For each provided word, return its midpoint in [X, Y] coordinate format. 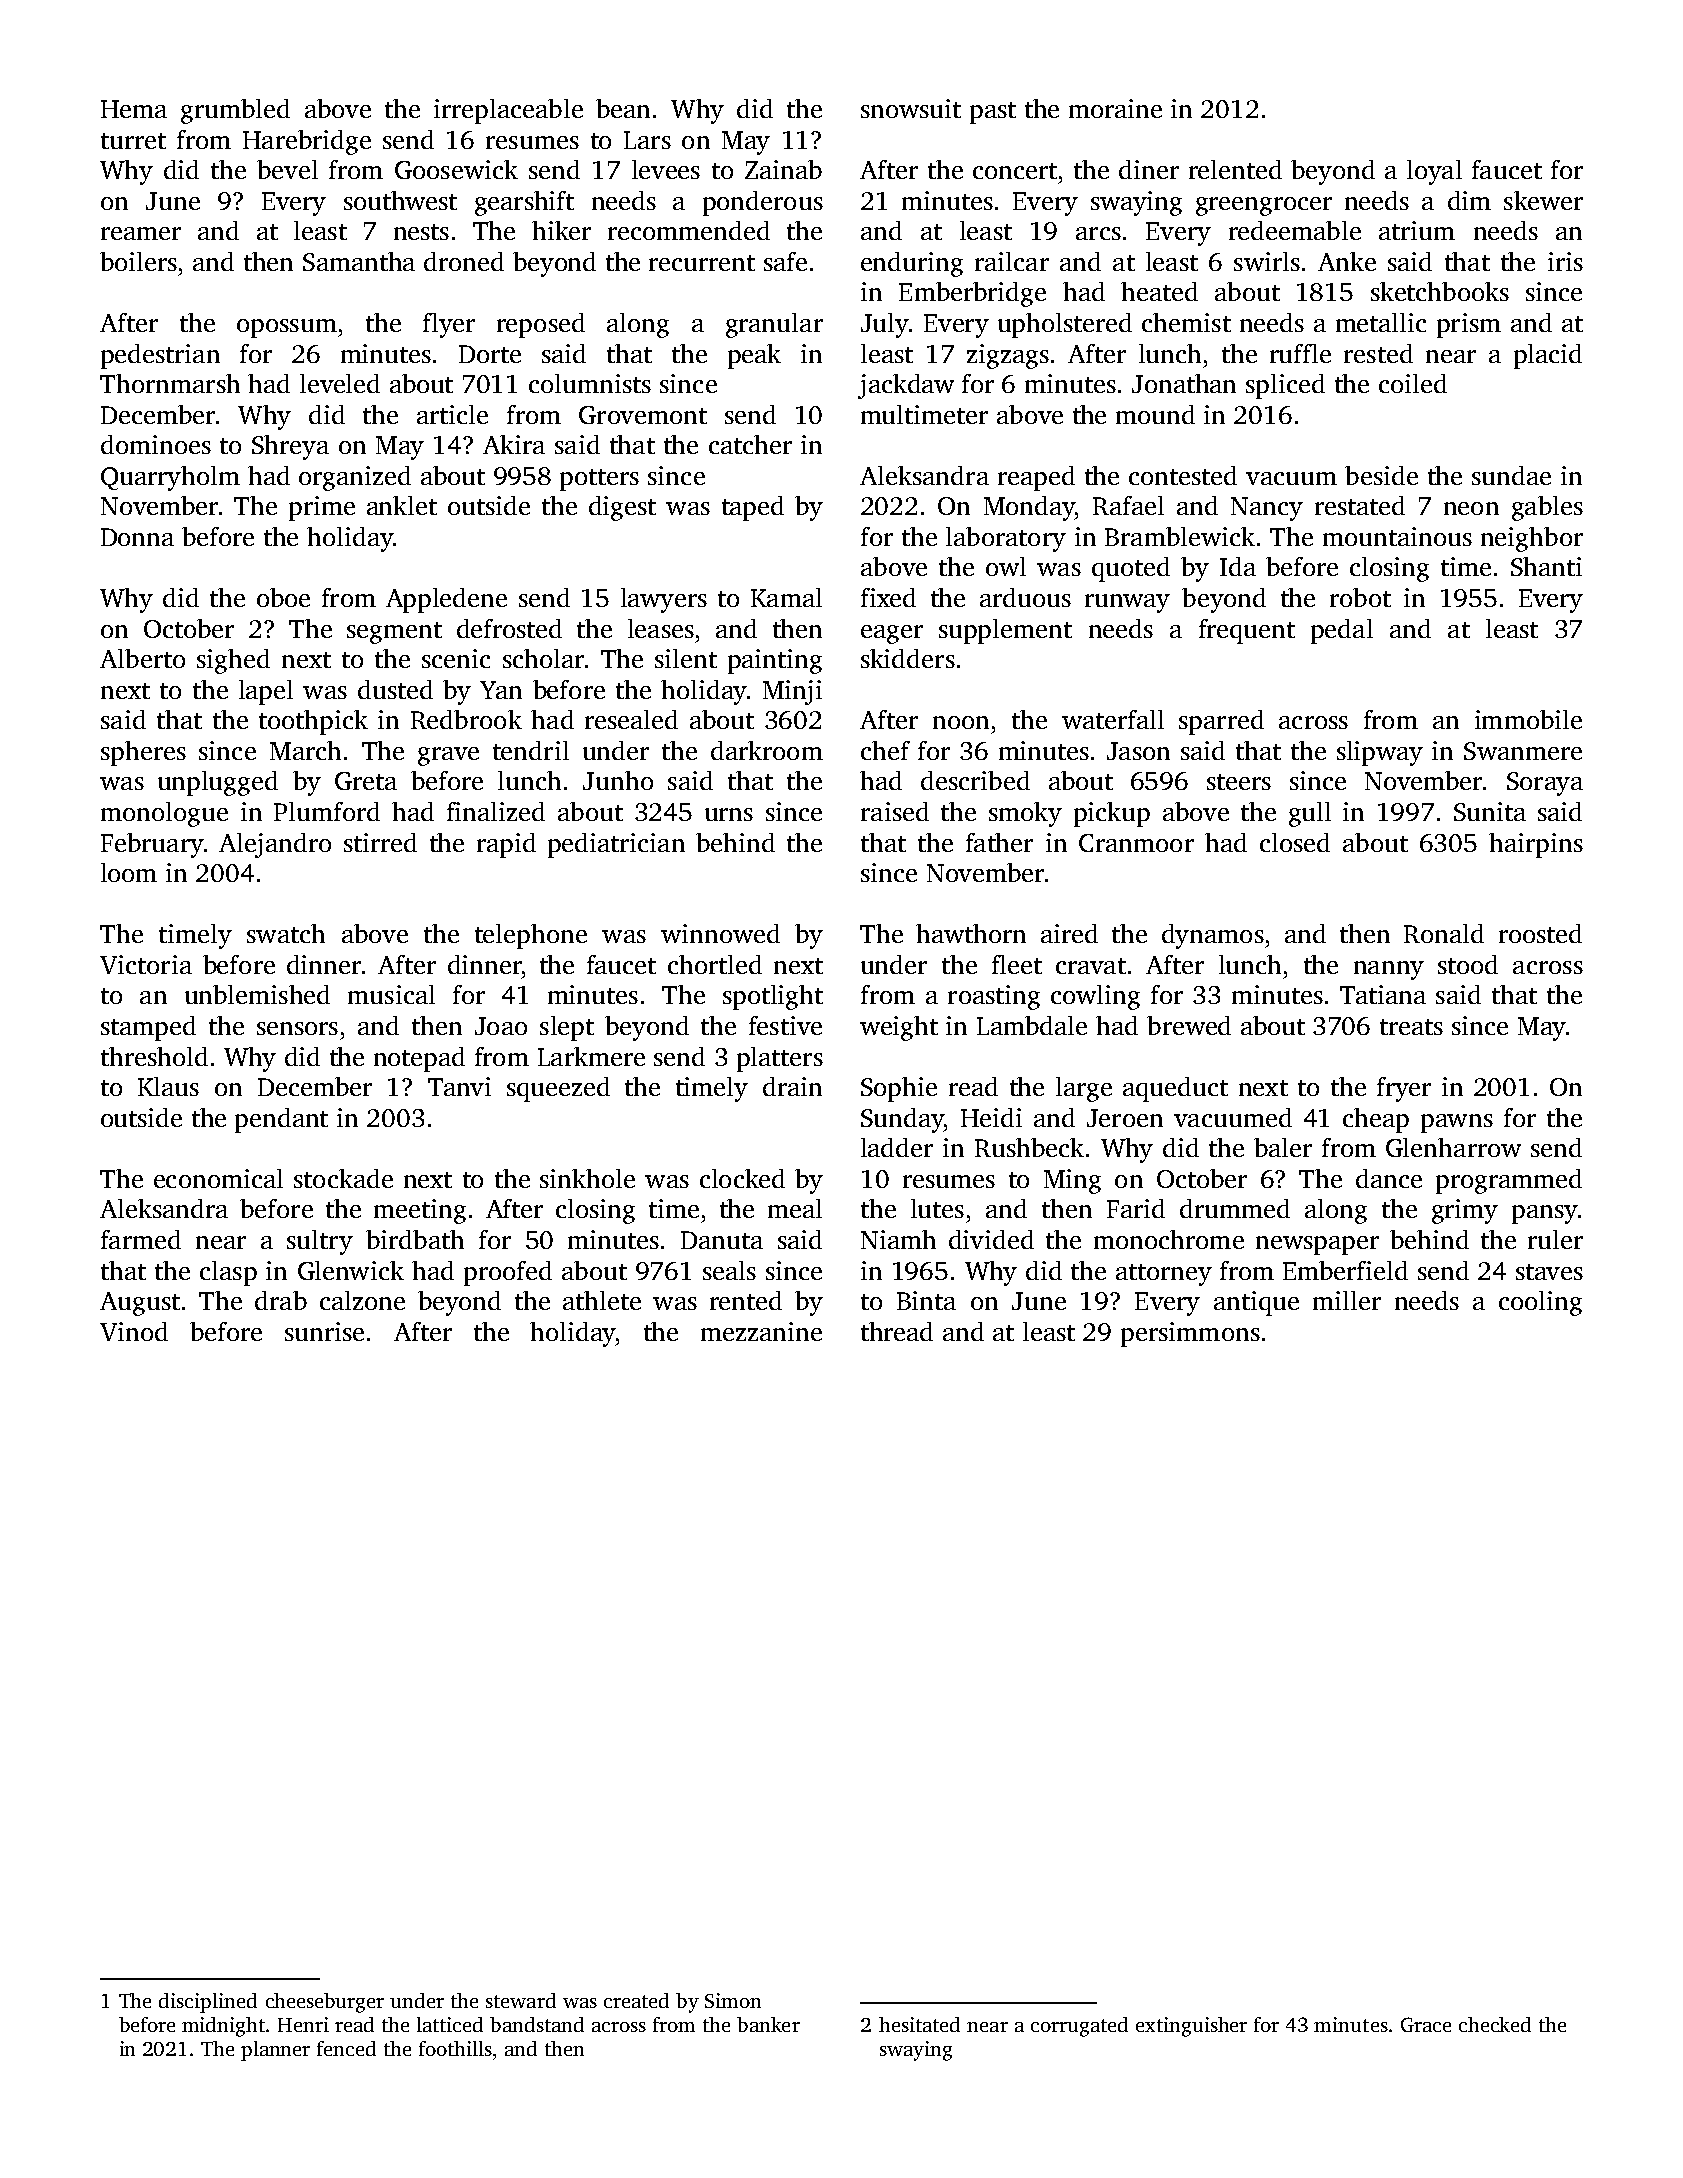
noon [961, 722]
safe [785, 261]
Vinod [134, 1331]
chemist [1186, 322]
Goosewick [456, 169]
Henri [303, 2024]
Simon [733, 2000]
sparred [1221, 722]
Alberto [142, 658]
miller [1347, 1300]
